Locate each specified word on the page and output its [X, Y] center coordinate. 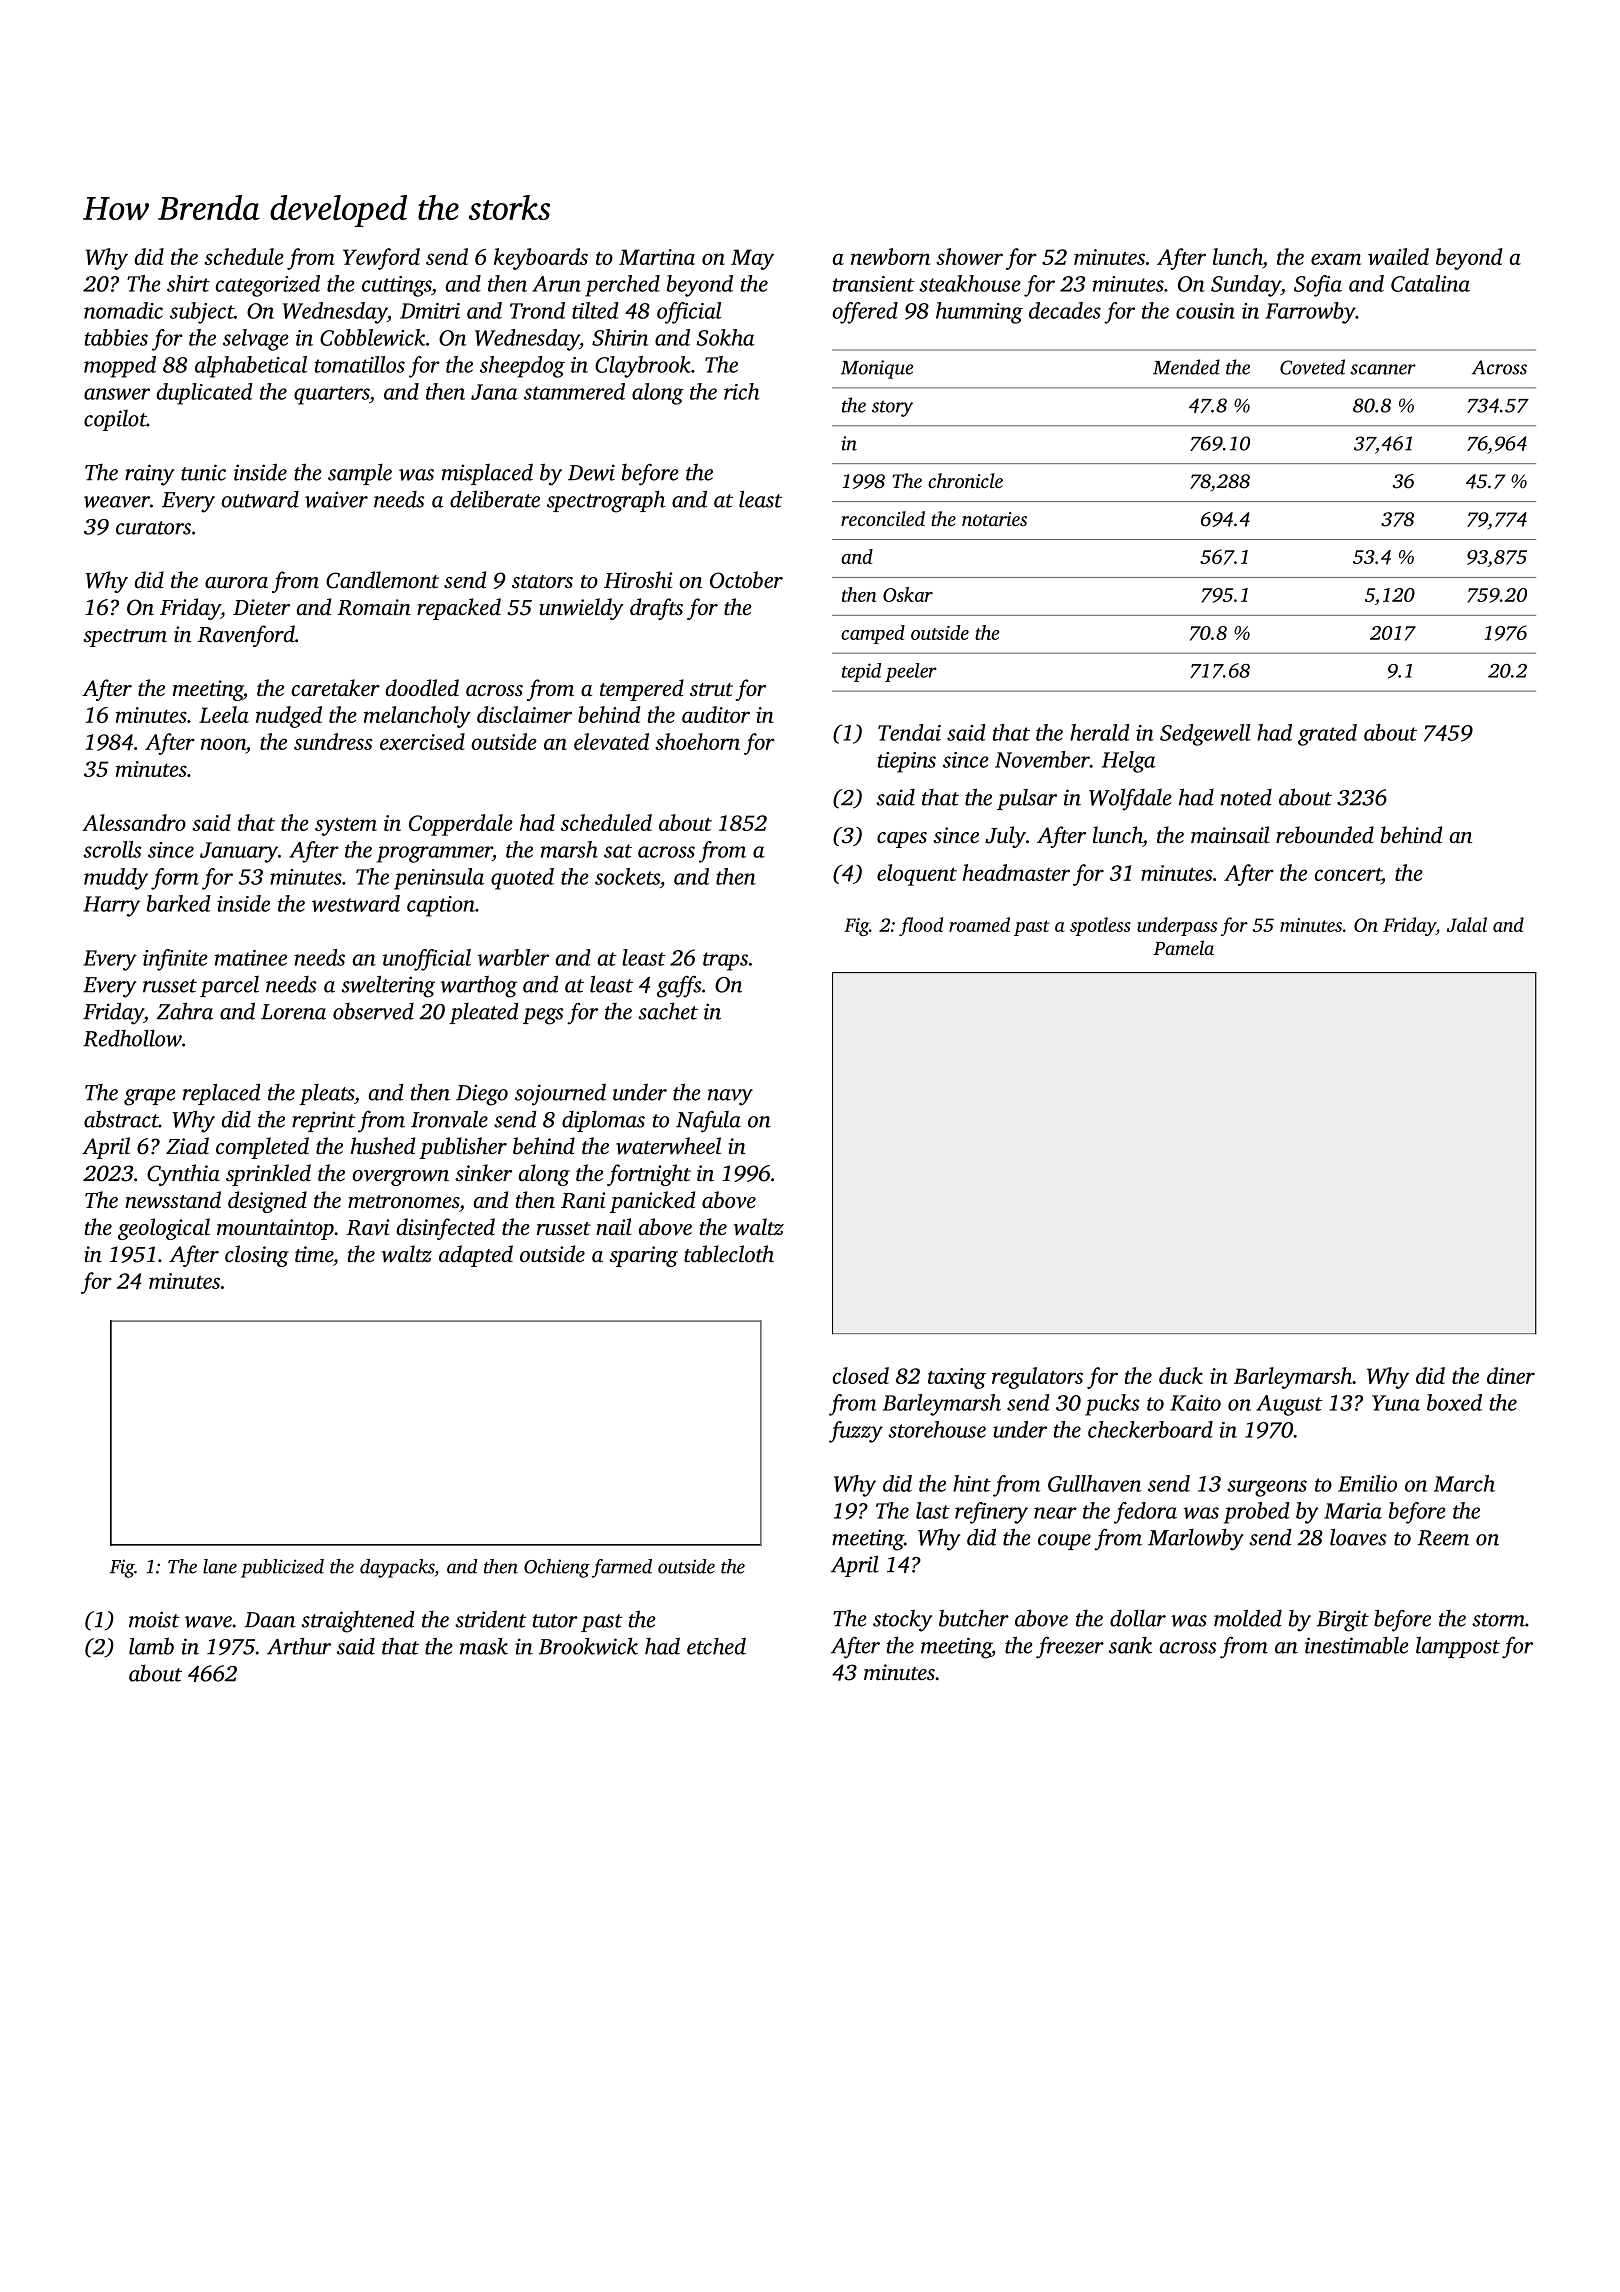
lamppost [1458, 1647]
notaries [994, 519]
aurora [236, 583]
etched [716, 1646]
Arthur [299, 1646]
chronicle [965, 480]
